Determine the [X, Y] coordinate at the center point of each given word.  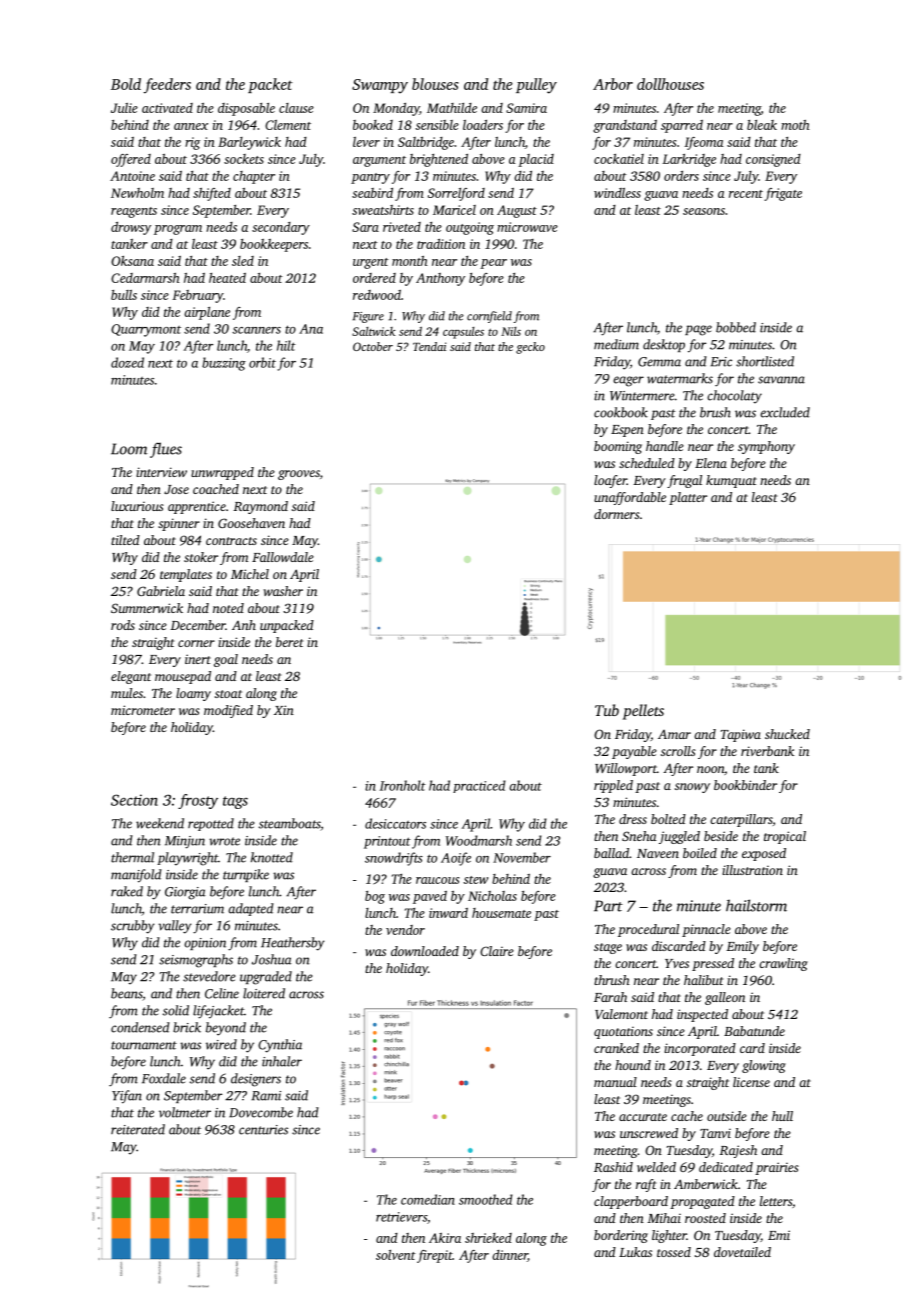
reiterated [138, 1129]
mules [127, 693]
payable [634, 752]
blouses [435, 84]
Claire [497, 951]
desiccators [395, 823]
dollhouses [670, 84]
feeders [167, 86]
